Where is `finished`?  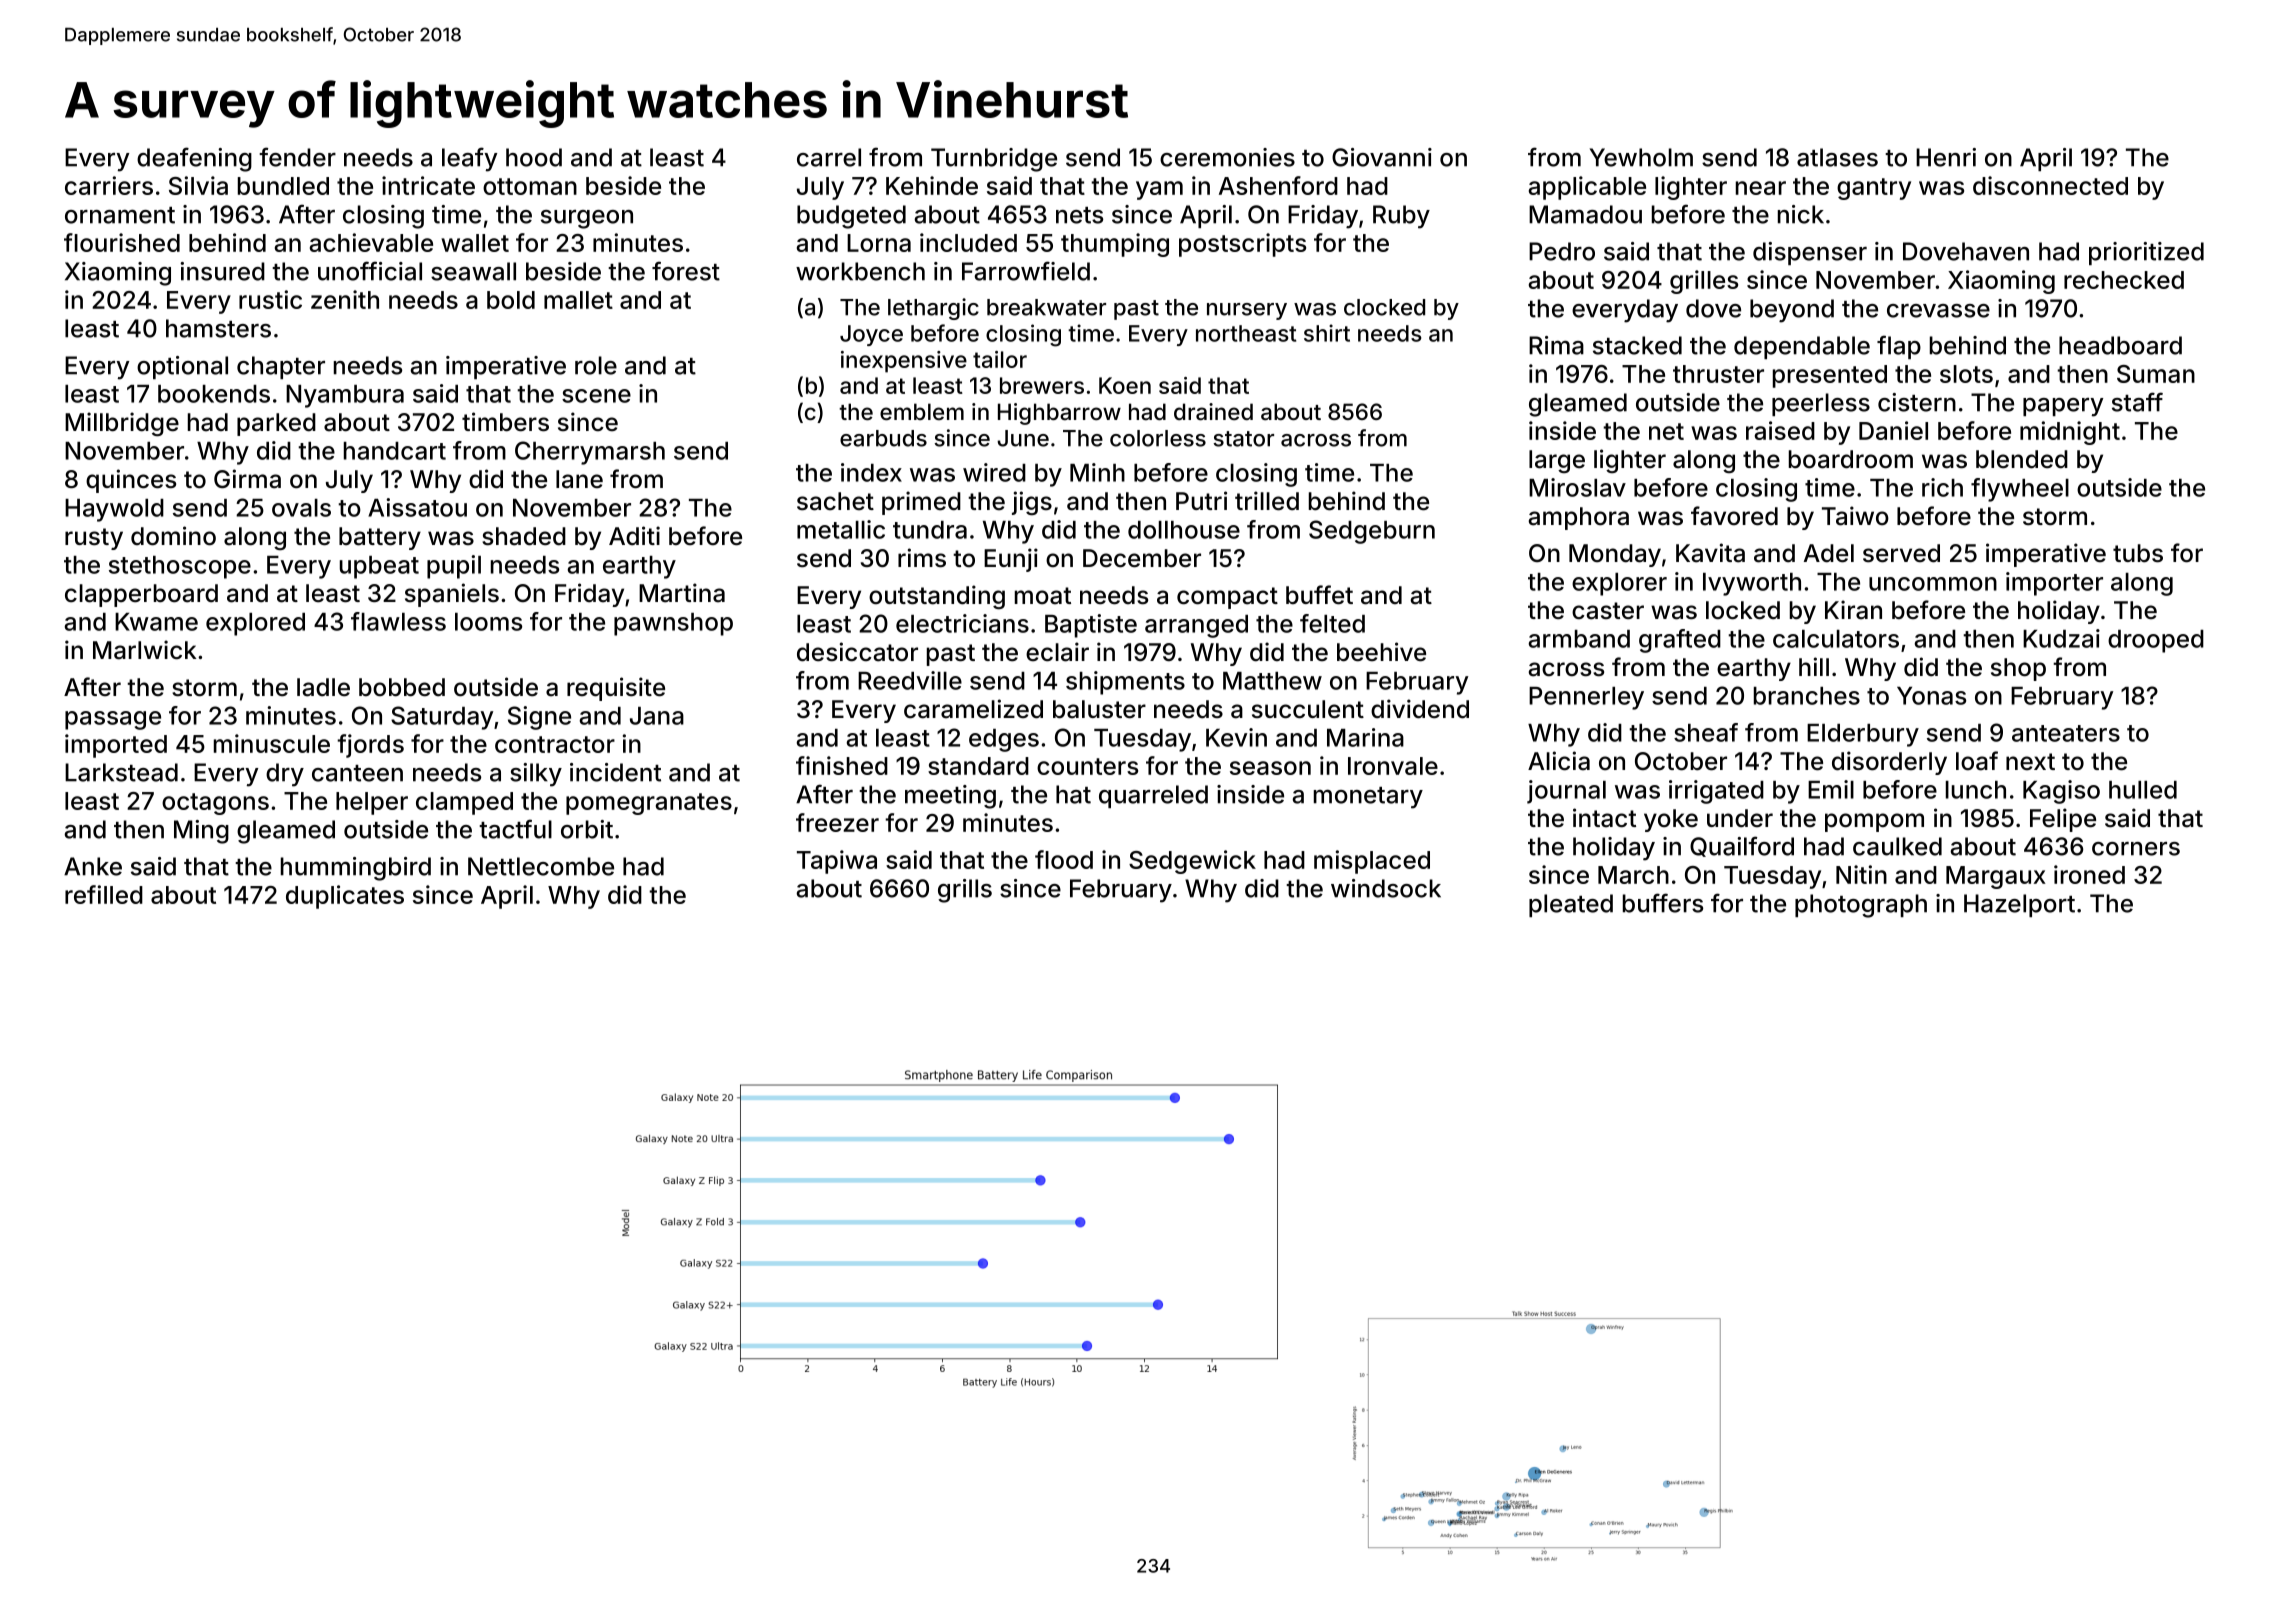 finished is located at coordinates (842, 765).
